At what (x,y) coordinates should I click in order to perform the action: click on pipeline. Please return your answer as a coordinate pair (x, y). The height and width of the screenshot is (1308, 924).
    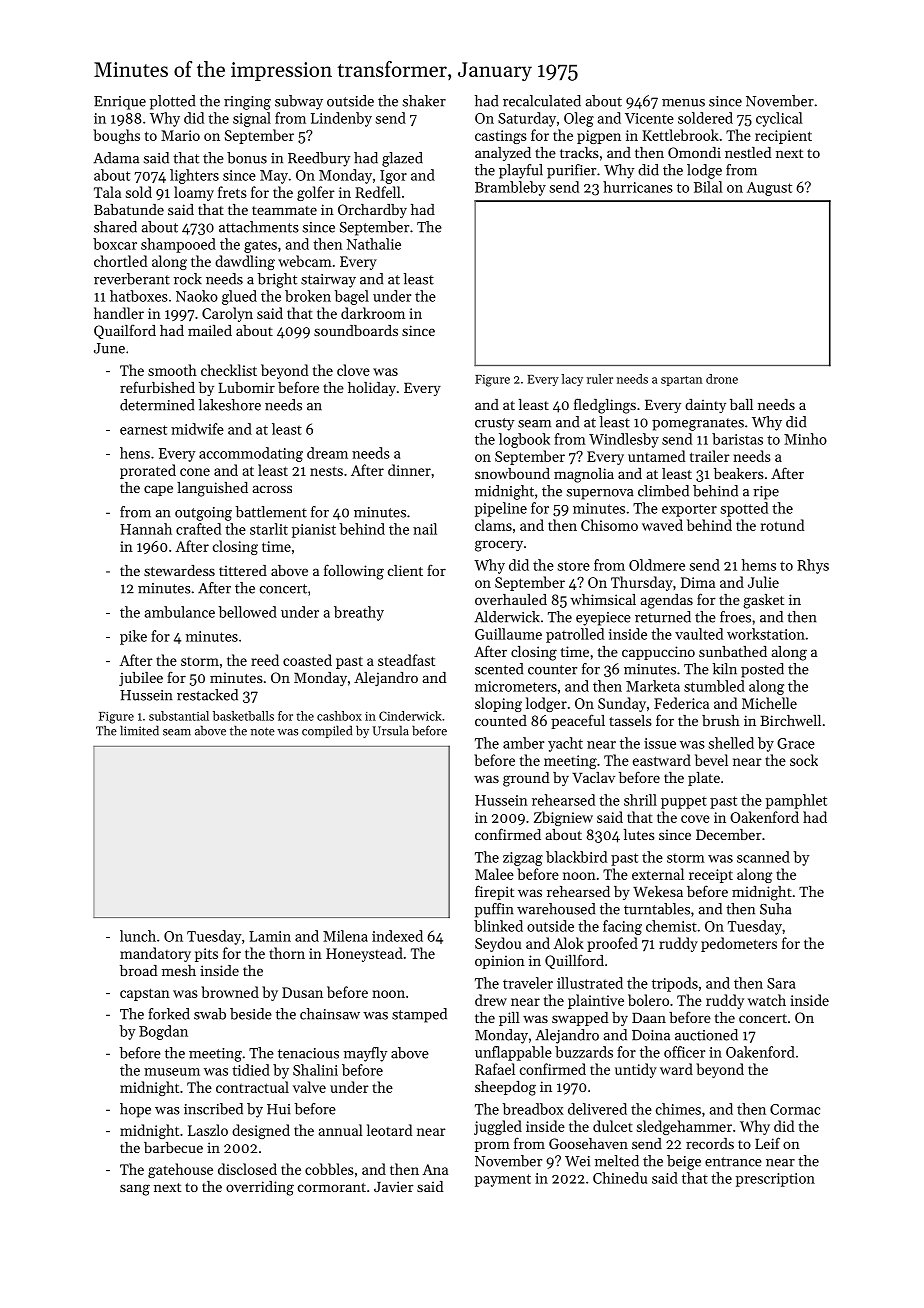
    Looking at the image, I should click on (501, 509).
